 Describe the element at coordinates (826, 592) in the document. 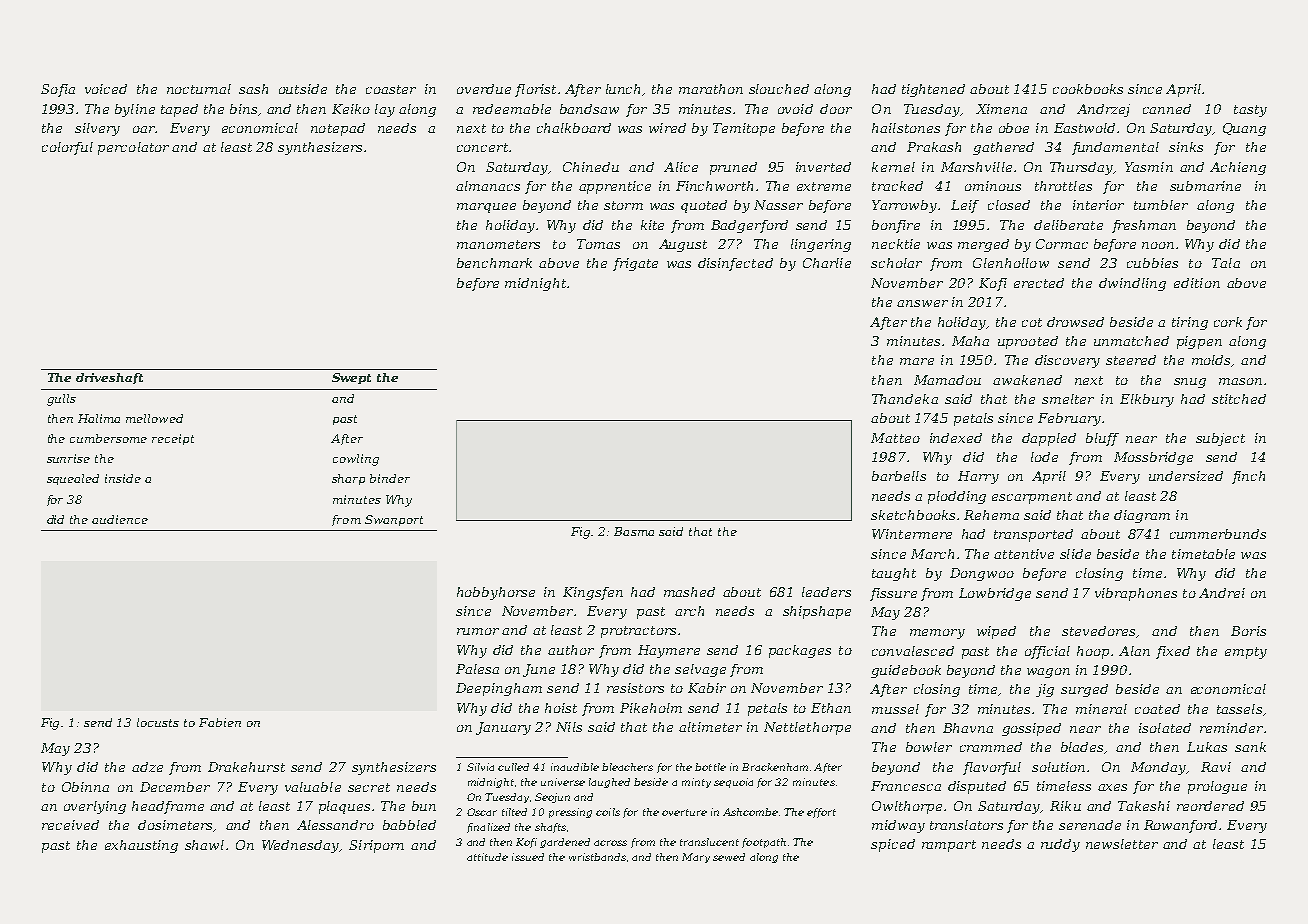

I see `leaders` at that location.
